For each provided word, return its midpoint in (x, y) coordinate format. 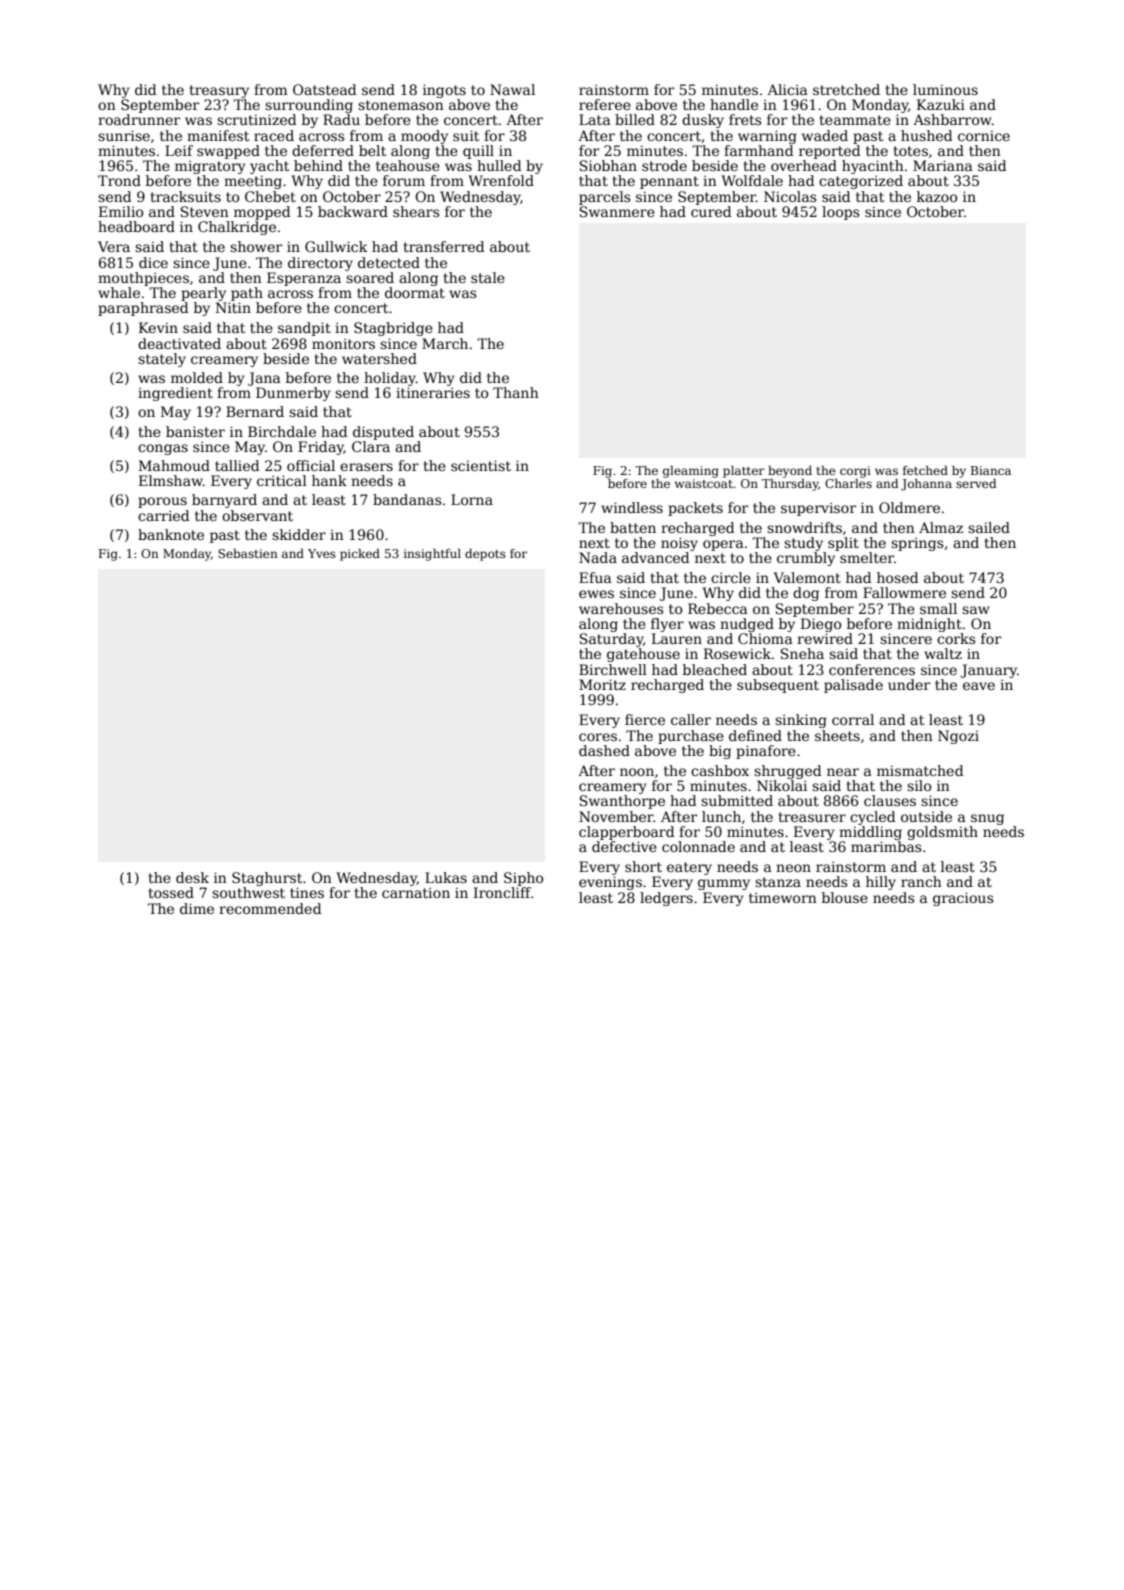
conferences (872, 669)
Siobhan (608, 165)
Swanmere (617, 211)
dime (197, 908)
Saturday (611, 640)
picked (360, 555)
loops (840, 213)
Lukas (446, 877)
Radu (341, 119)
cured (711, 211)
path (247, 294)
